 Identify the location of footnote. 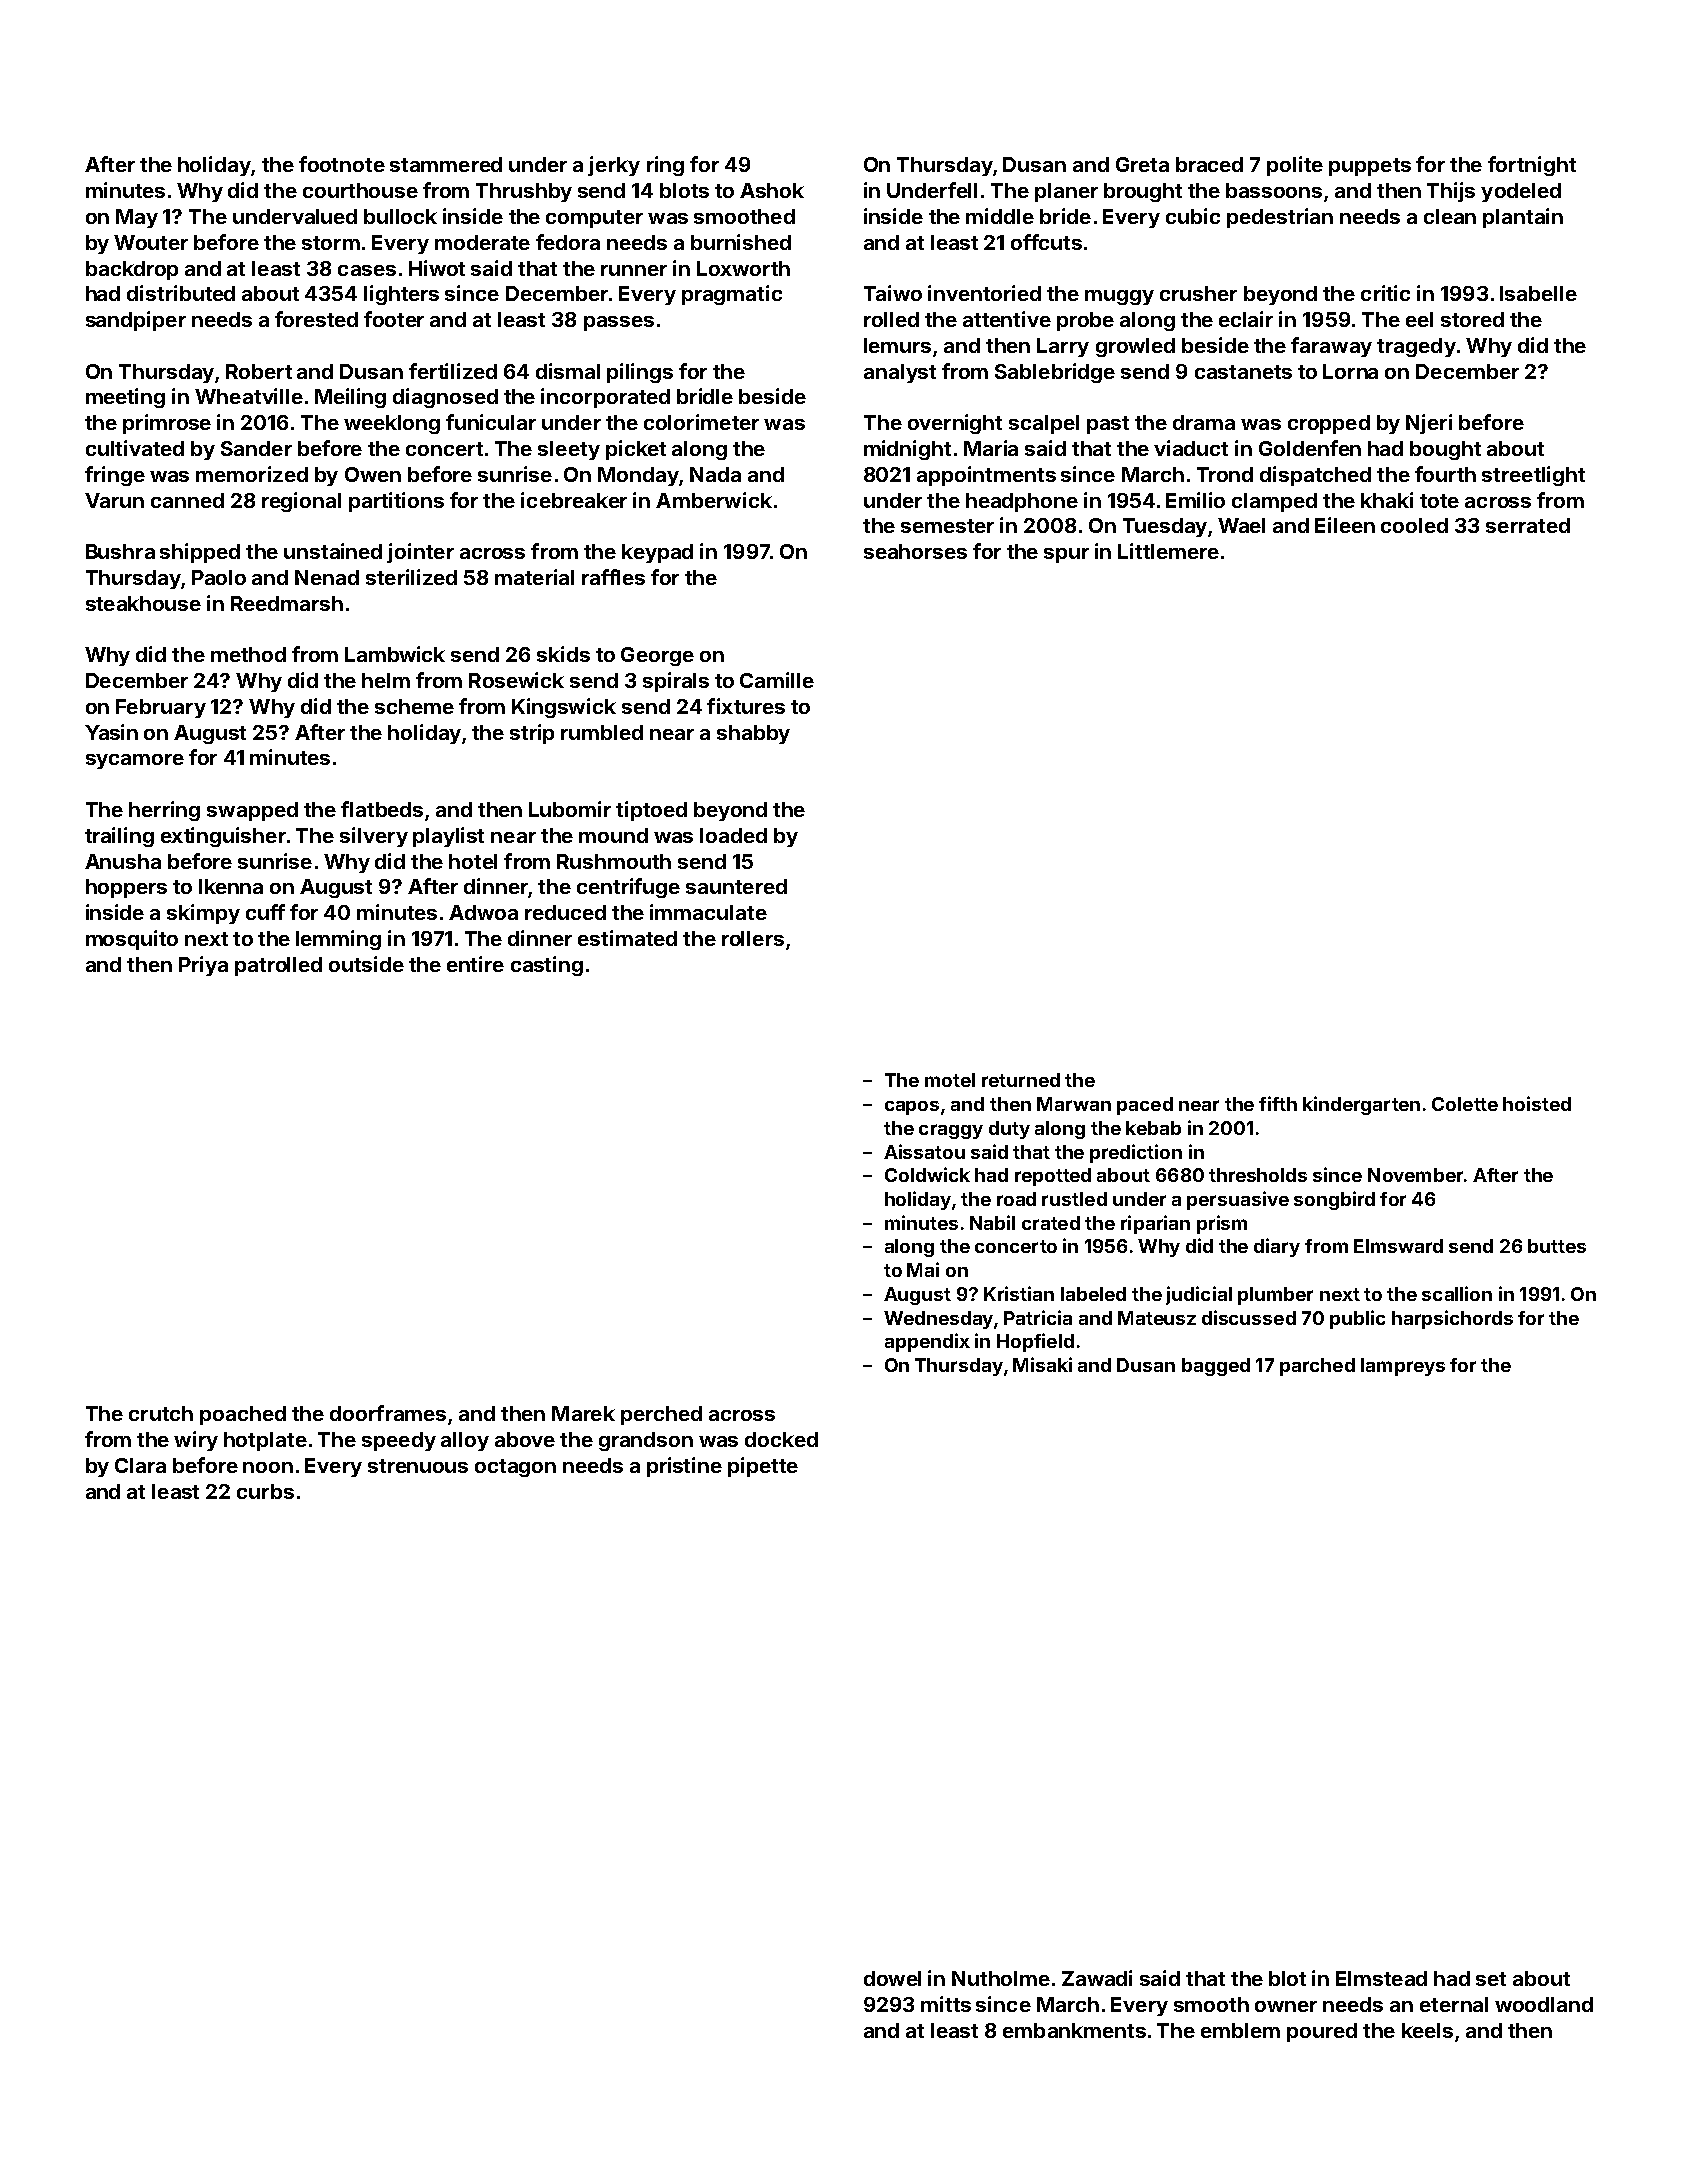
(342, 164).
